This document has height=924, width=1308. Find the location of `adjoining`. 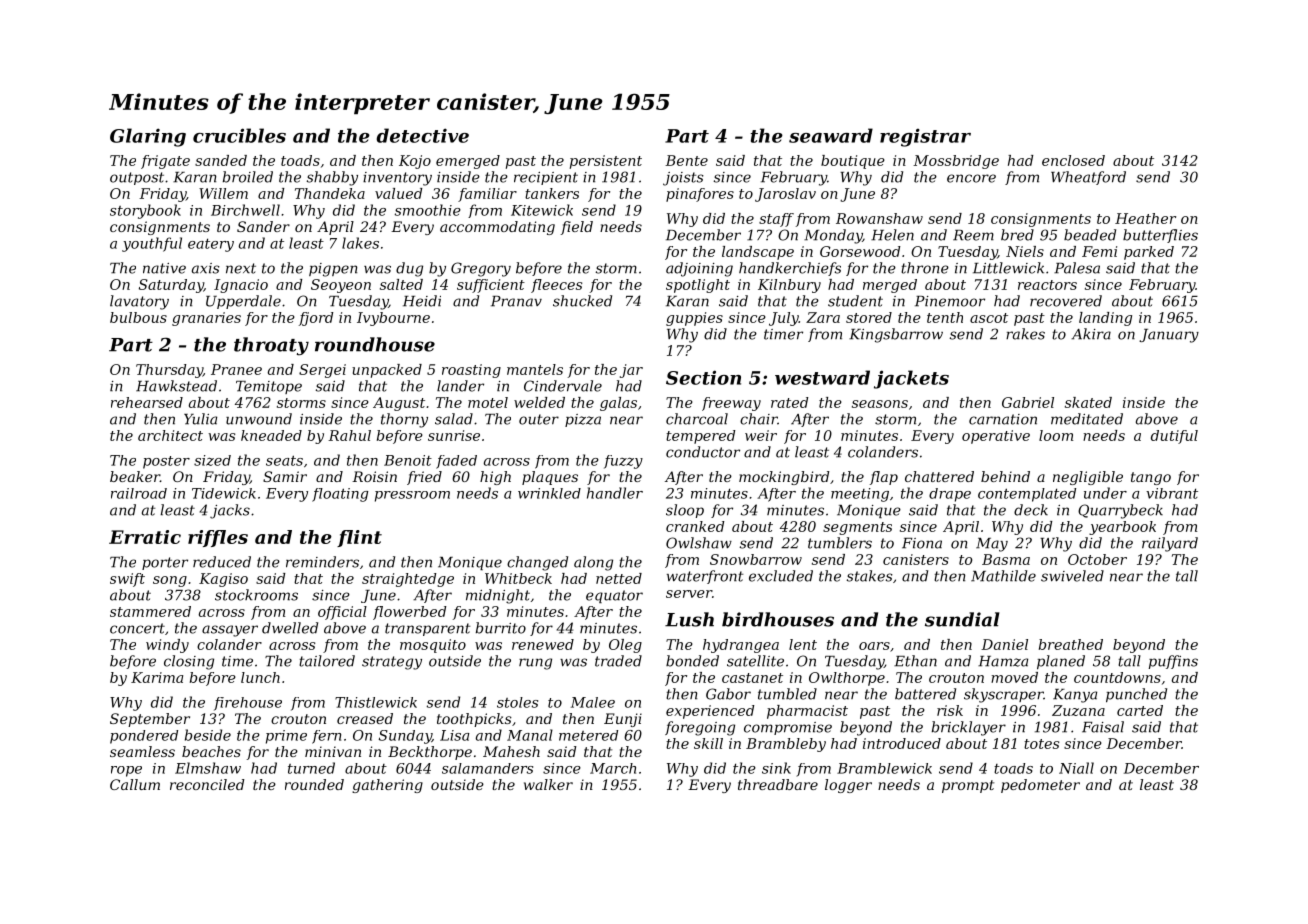

adjoining is located at coordinates (699, 269).
